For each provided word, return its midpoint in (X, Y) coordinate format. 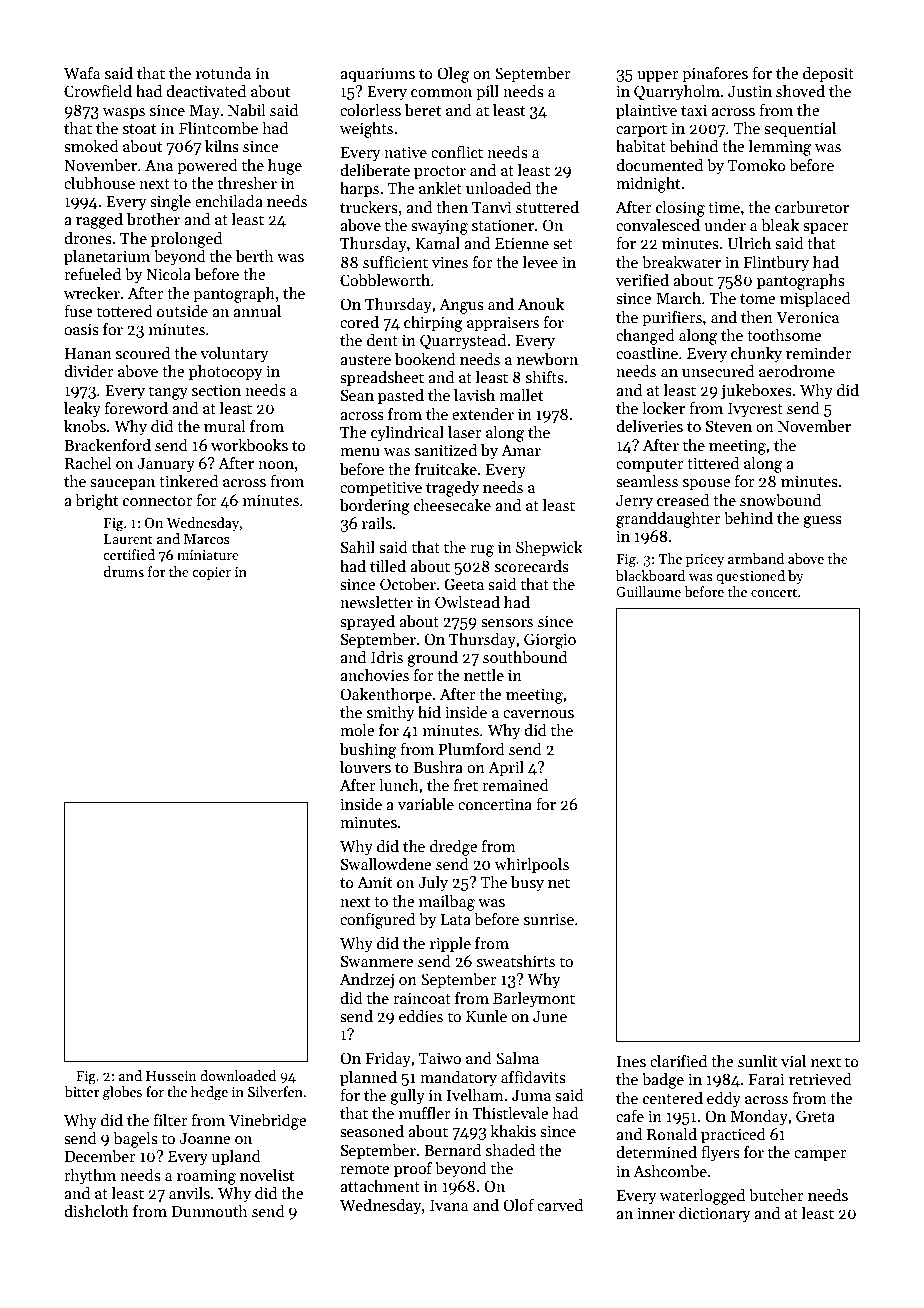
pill (487, 93)
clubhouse (99, 183)
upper (658, 77)
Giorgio (550, 641)
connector (158, 501)
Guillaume (648, 591)
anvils (189, 1193)
